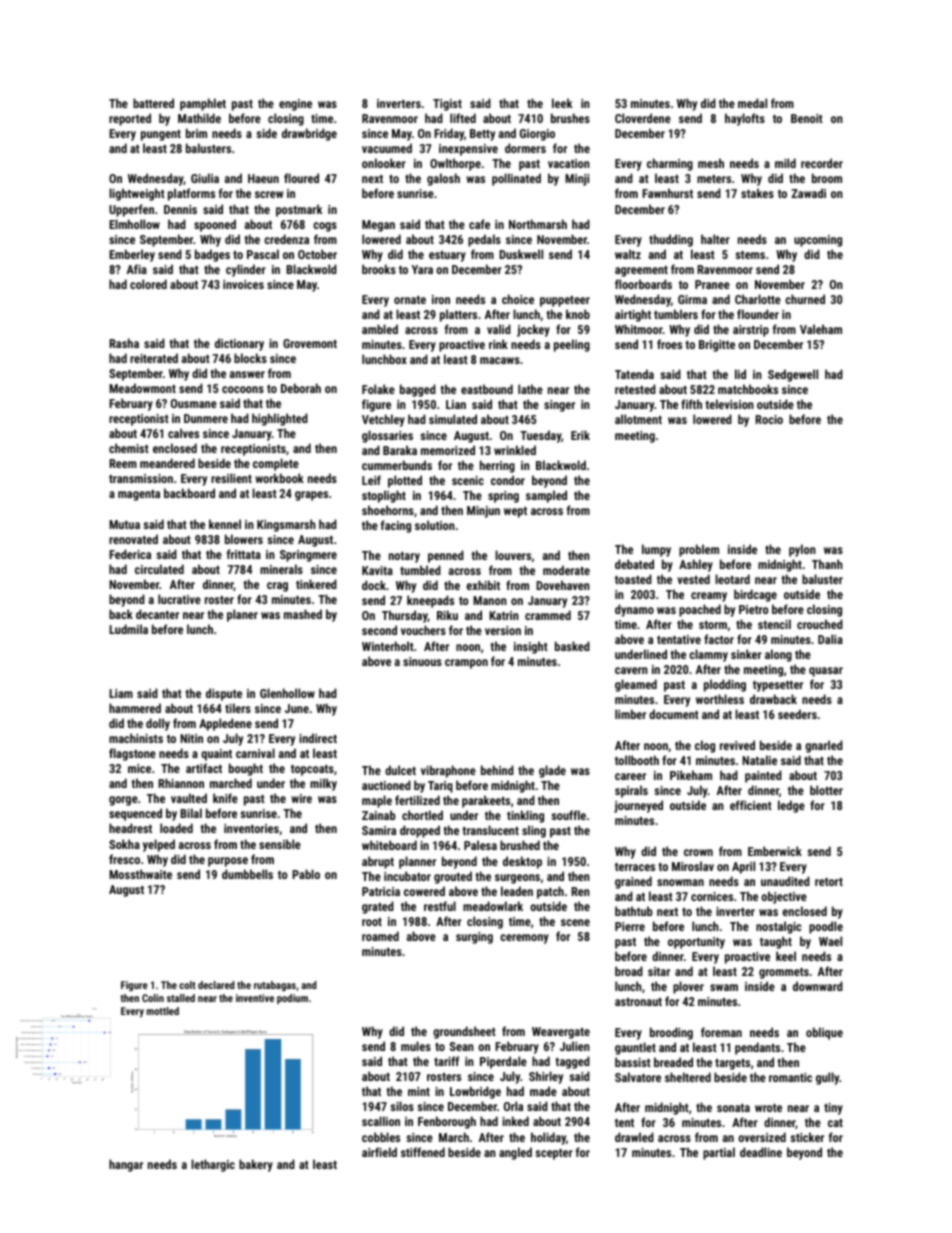  Describe the element at coordinates (256, 1165) in the document. I see `bakery` at that location.
